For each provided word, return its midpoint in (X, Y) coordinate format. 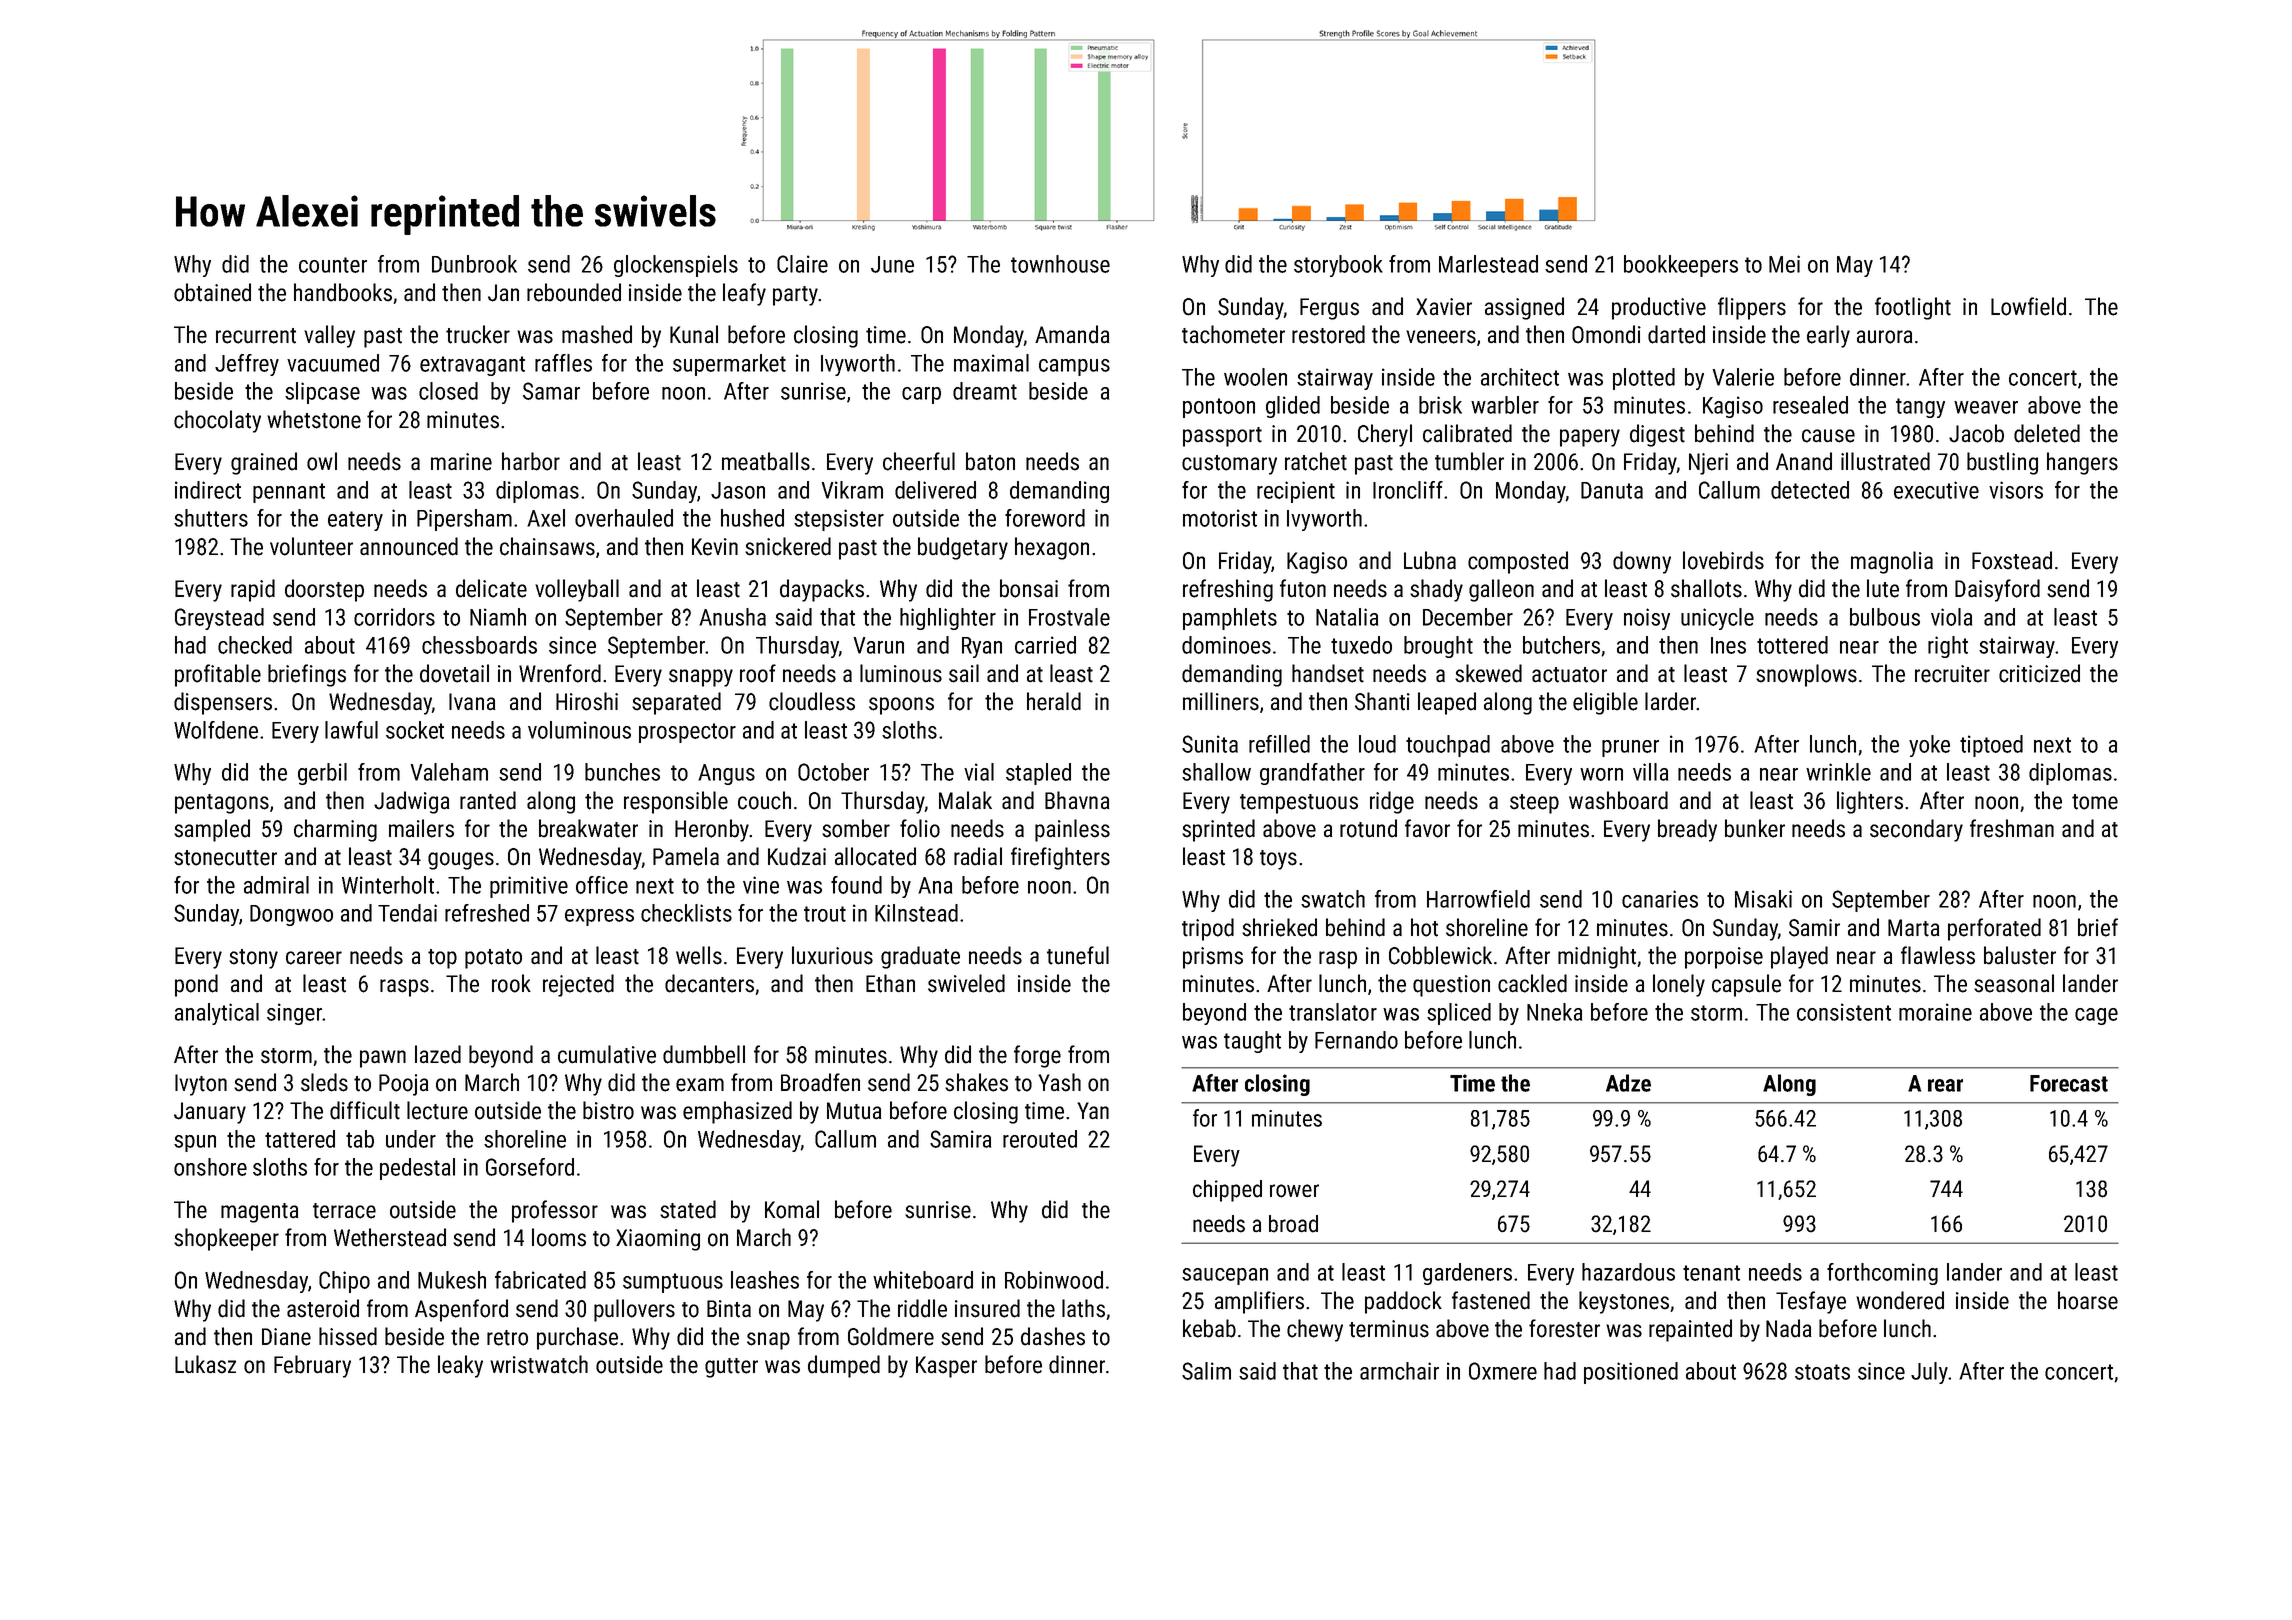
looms (559, 1237)
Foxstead (2012, 560)
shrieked (1279, 927)
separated (676, 703)
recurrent (256, 336)
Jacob (1976, 433)
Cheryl (1385, 435)
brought (1438, 647)
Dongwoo (291, 915)
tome (2095, 802)
